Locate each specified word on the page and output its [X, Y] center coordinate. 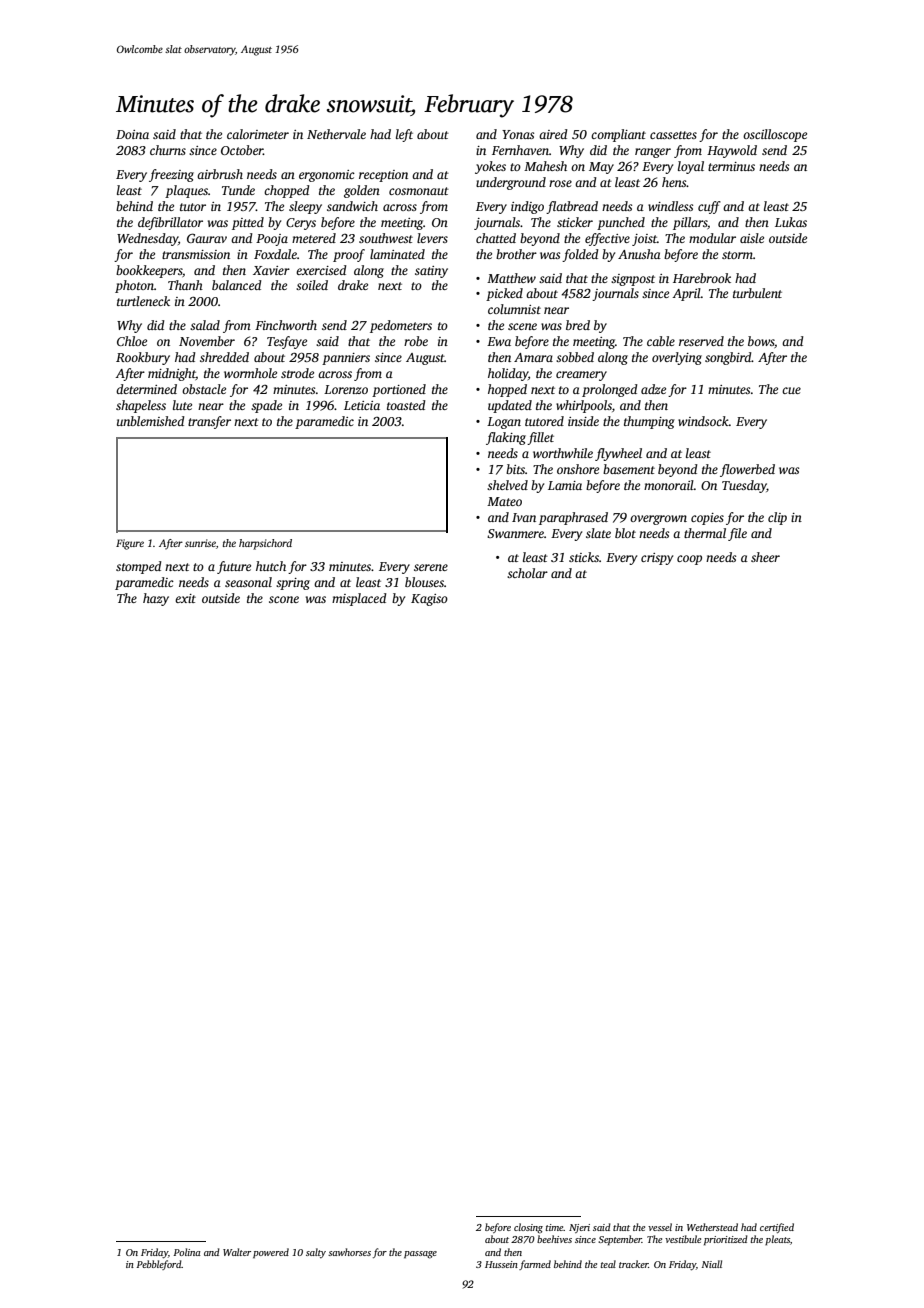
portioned [399, 390]
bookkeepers [149, 271]
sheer [765, 557]
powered [271, 1253]
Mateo [504, 501]
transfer [209, 422]
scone [284, 599]
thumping [649, 422]
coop [689, 560]
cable [661, 341]
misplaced [359, 599]
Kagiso [429, 600]
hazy [156, 599]
